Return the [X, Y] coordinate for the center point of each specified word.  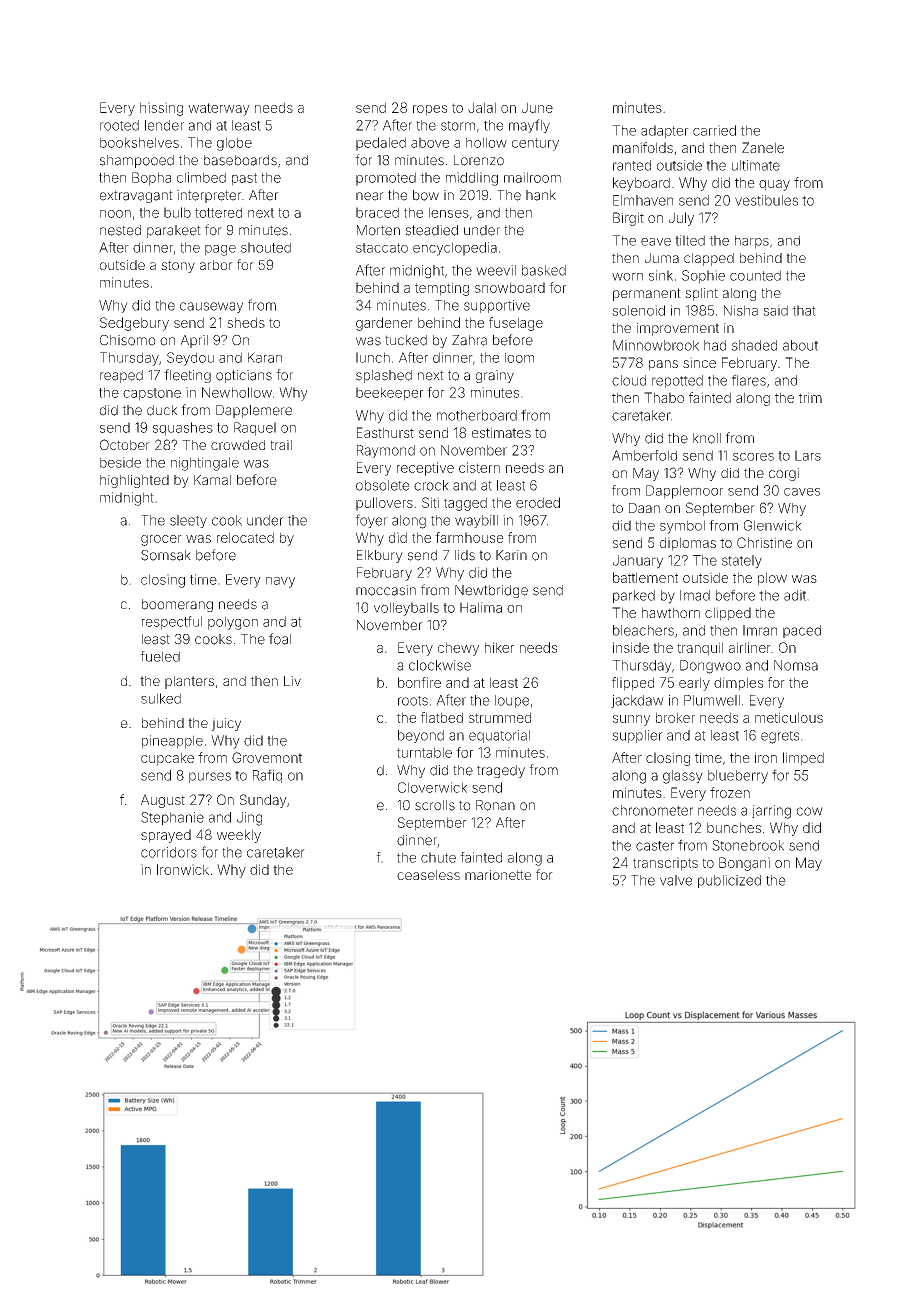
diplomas [688, 544]
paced [802, 631]
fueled [160, 656]
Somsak [166, 555]
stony [178, 266]
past [244, 179]
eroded [538, 502]
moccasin [386, 590]
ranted [632, 165]
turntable [424, 752]
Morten [378, 230]
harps [752, 242]
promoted [386, 179]
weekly [239, 836]
